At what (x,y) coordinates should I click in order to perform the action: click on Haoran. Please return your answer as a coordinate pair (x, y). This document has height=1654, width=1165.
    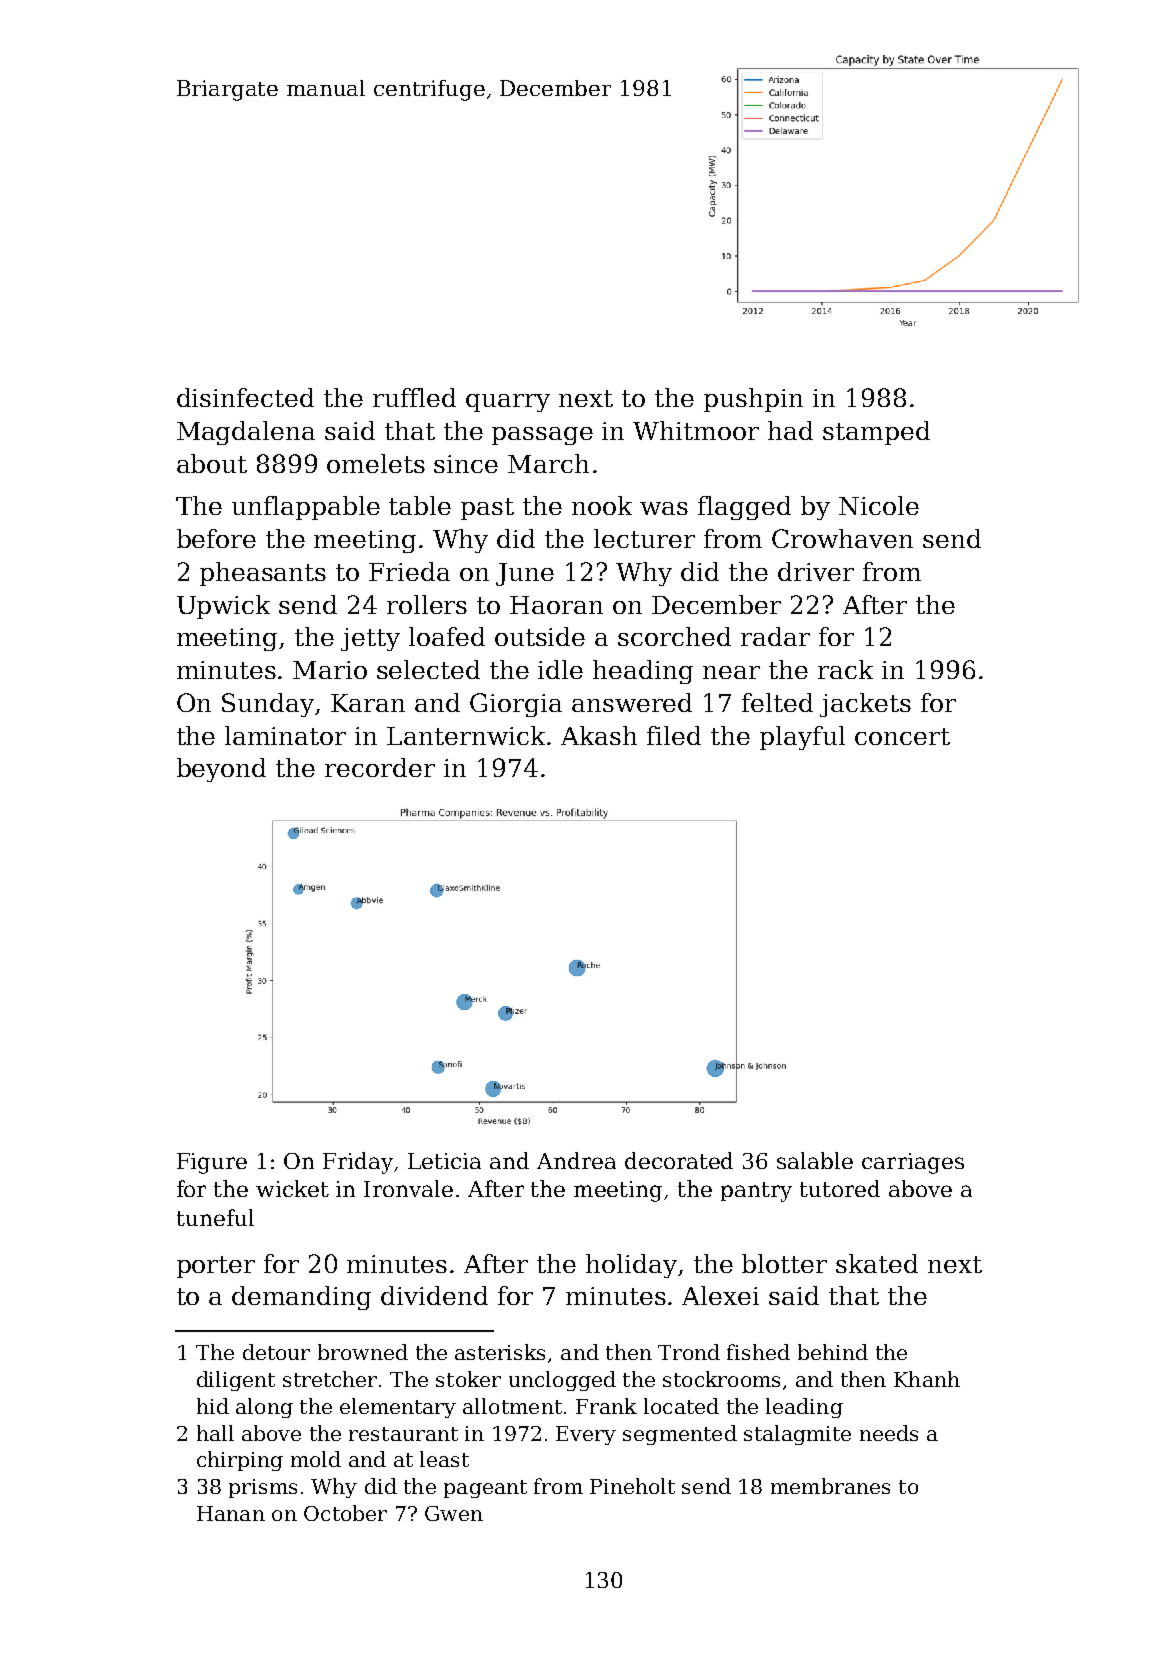
    Looking at the image, I should click on (556, 605).
